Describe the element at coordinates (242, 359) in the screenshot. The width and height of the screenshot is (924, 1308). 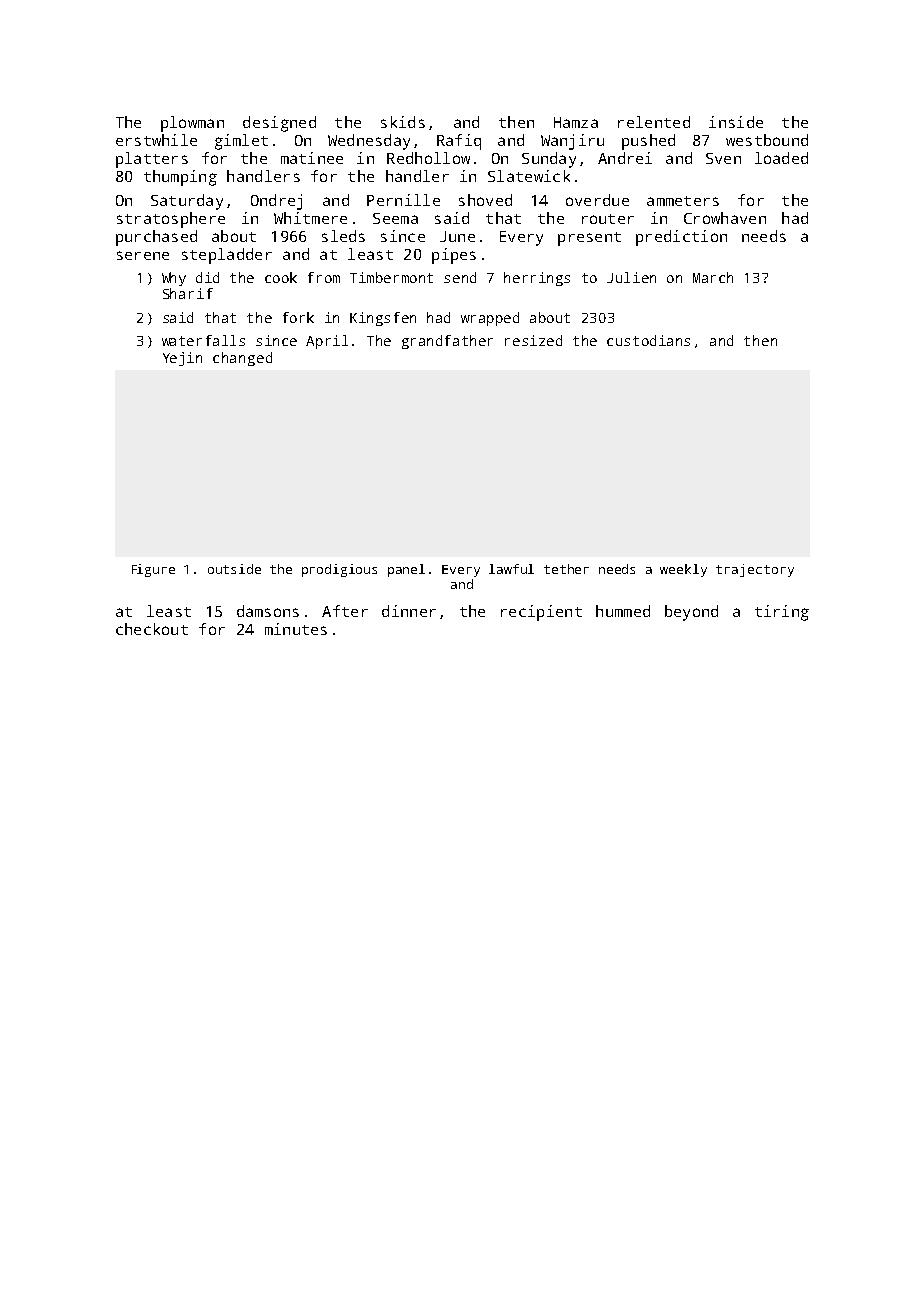
I see `changed` at that location.
